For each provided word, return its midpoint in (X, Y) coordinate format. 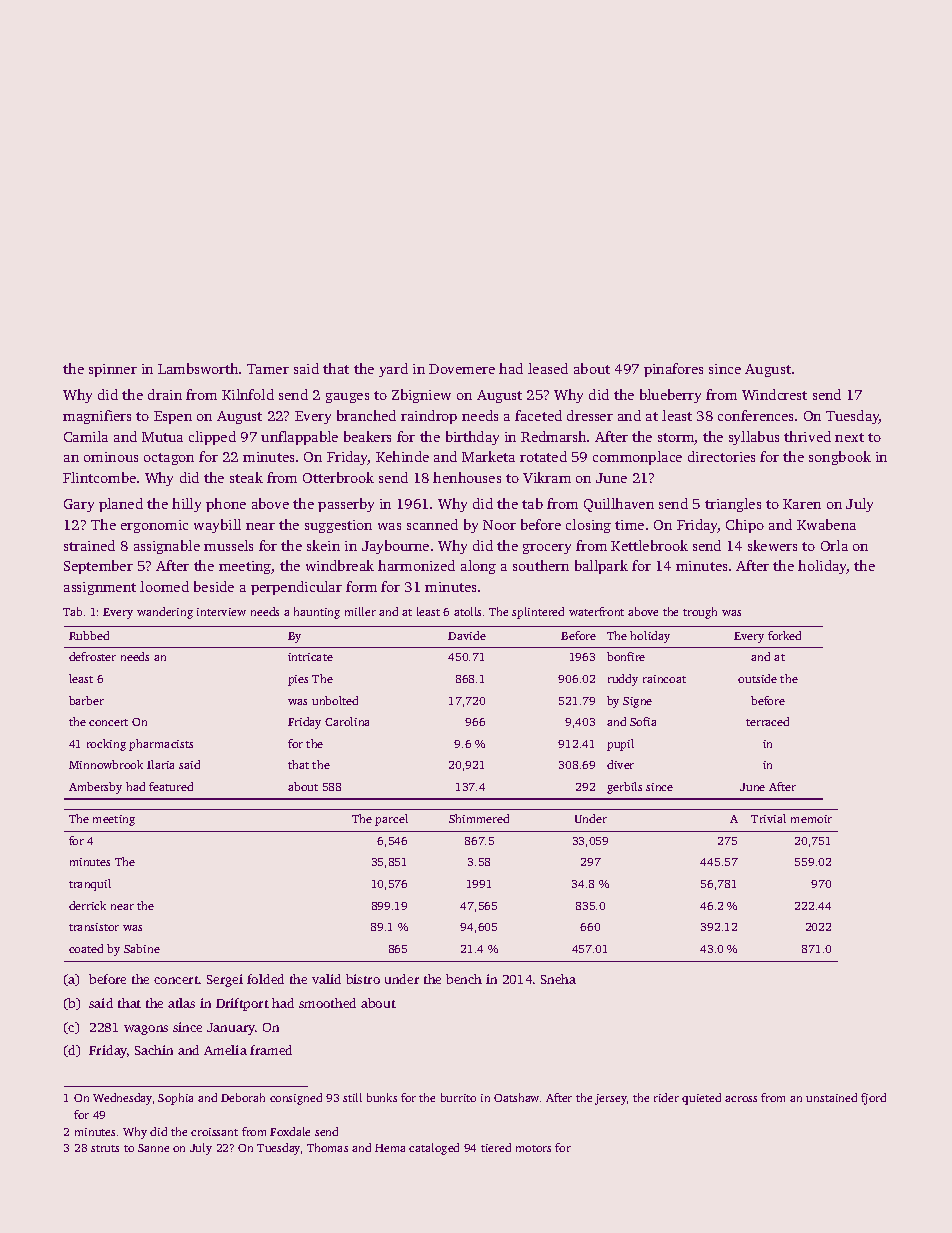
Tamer (268, 369)
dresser (590, 415)
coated (86, 948)
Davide (467, 635)
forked (784, 635)
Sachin (154, 1050)
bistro (363, 979)
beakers (367, 436)
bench (464, 979)
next (849, 437)
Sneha (558, 979)
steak (246, 477)
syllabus (754, 438)
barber (86, 700)
